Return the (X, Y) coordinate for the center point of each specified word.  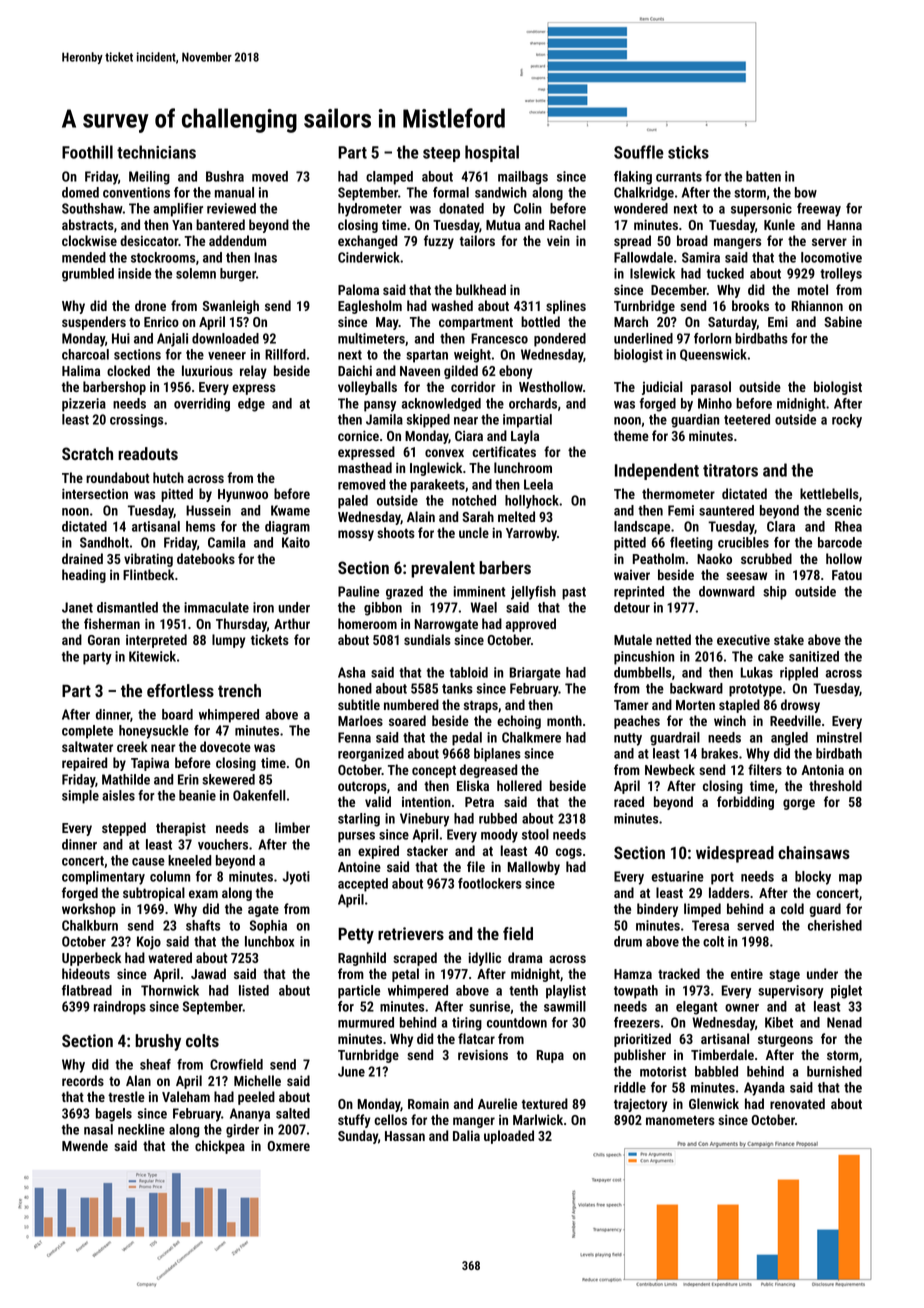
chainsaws (814, 852)
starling (359, 820)
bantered (220, 224)
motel (813, 289)
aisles (118, 795)
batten (763, 176)
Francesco (499, 338)
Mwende (85, 1145)
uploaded (509, 1137)
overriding (202, 405)
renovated (797, 1103)
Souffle (639, 152)
